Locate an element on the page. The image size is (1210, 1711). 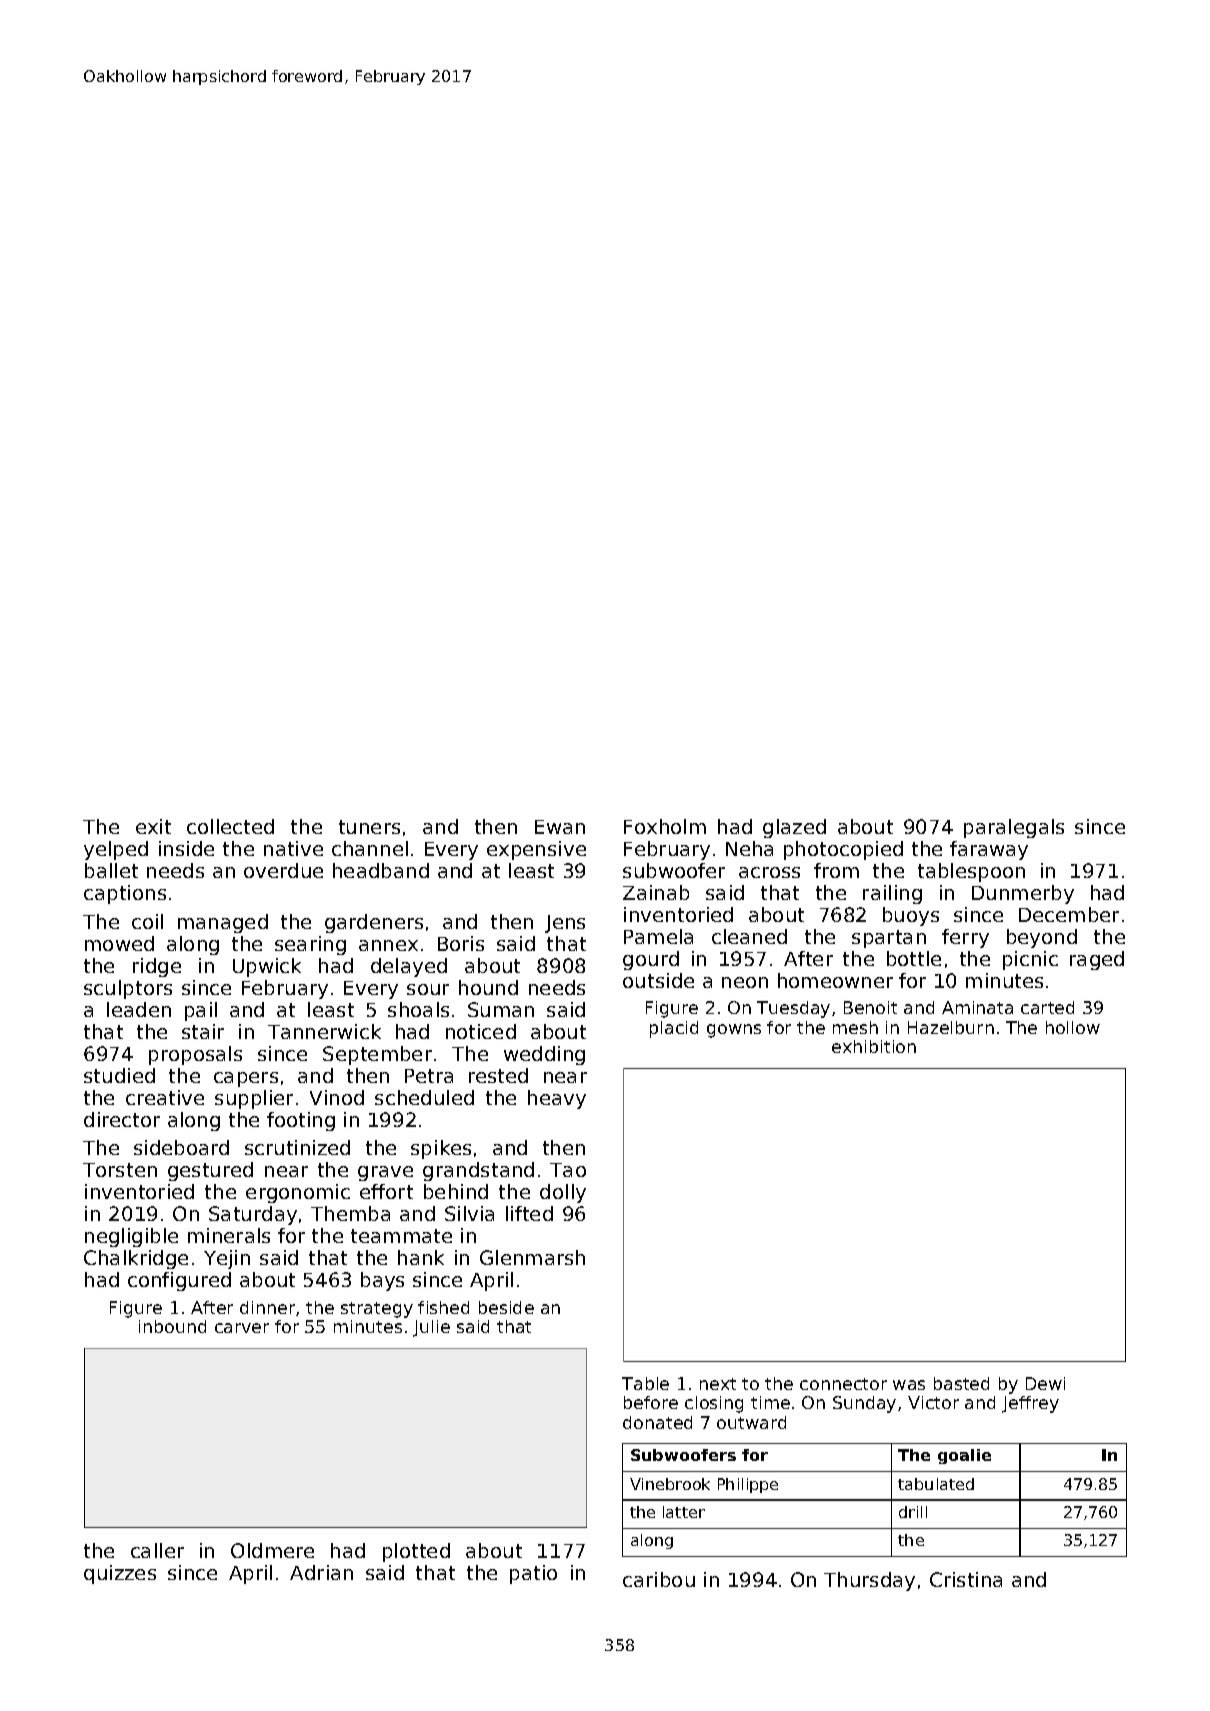
exhibition is located at coordinates (874, 1046).
